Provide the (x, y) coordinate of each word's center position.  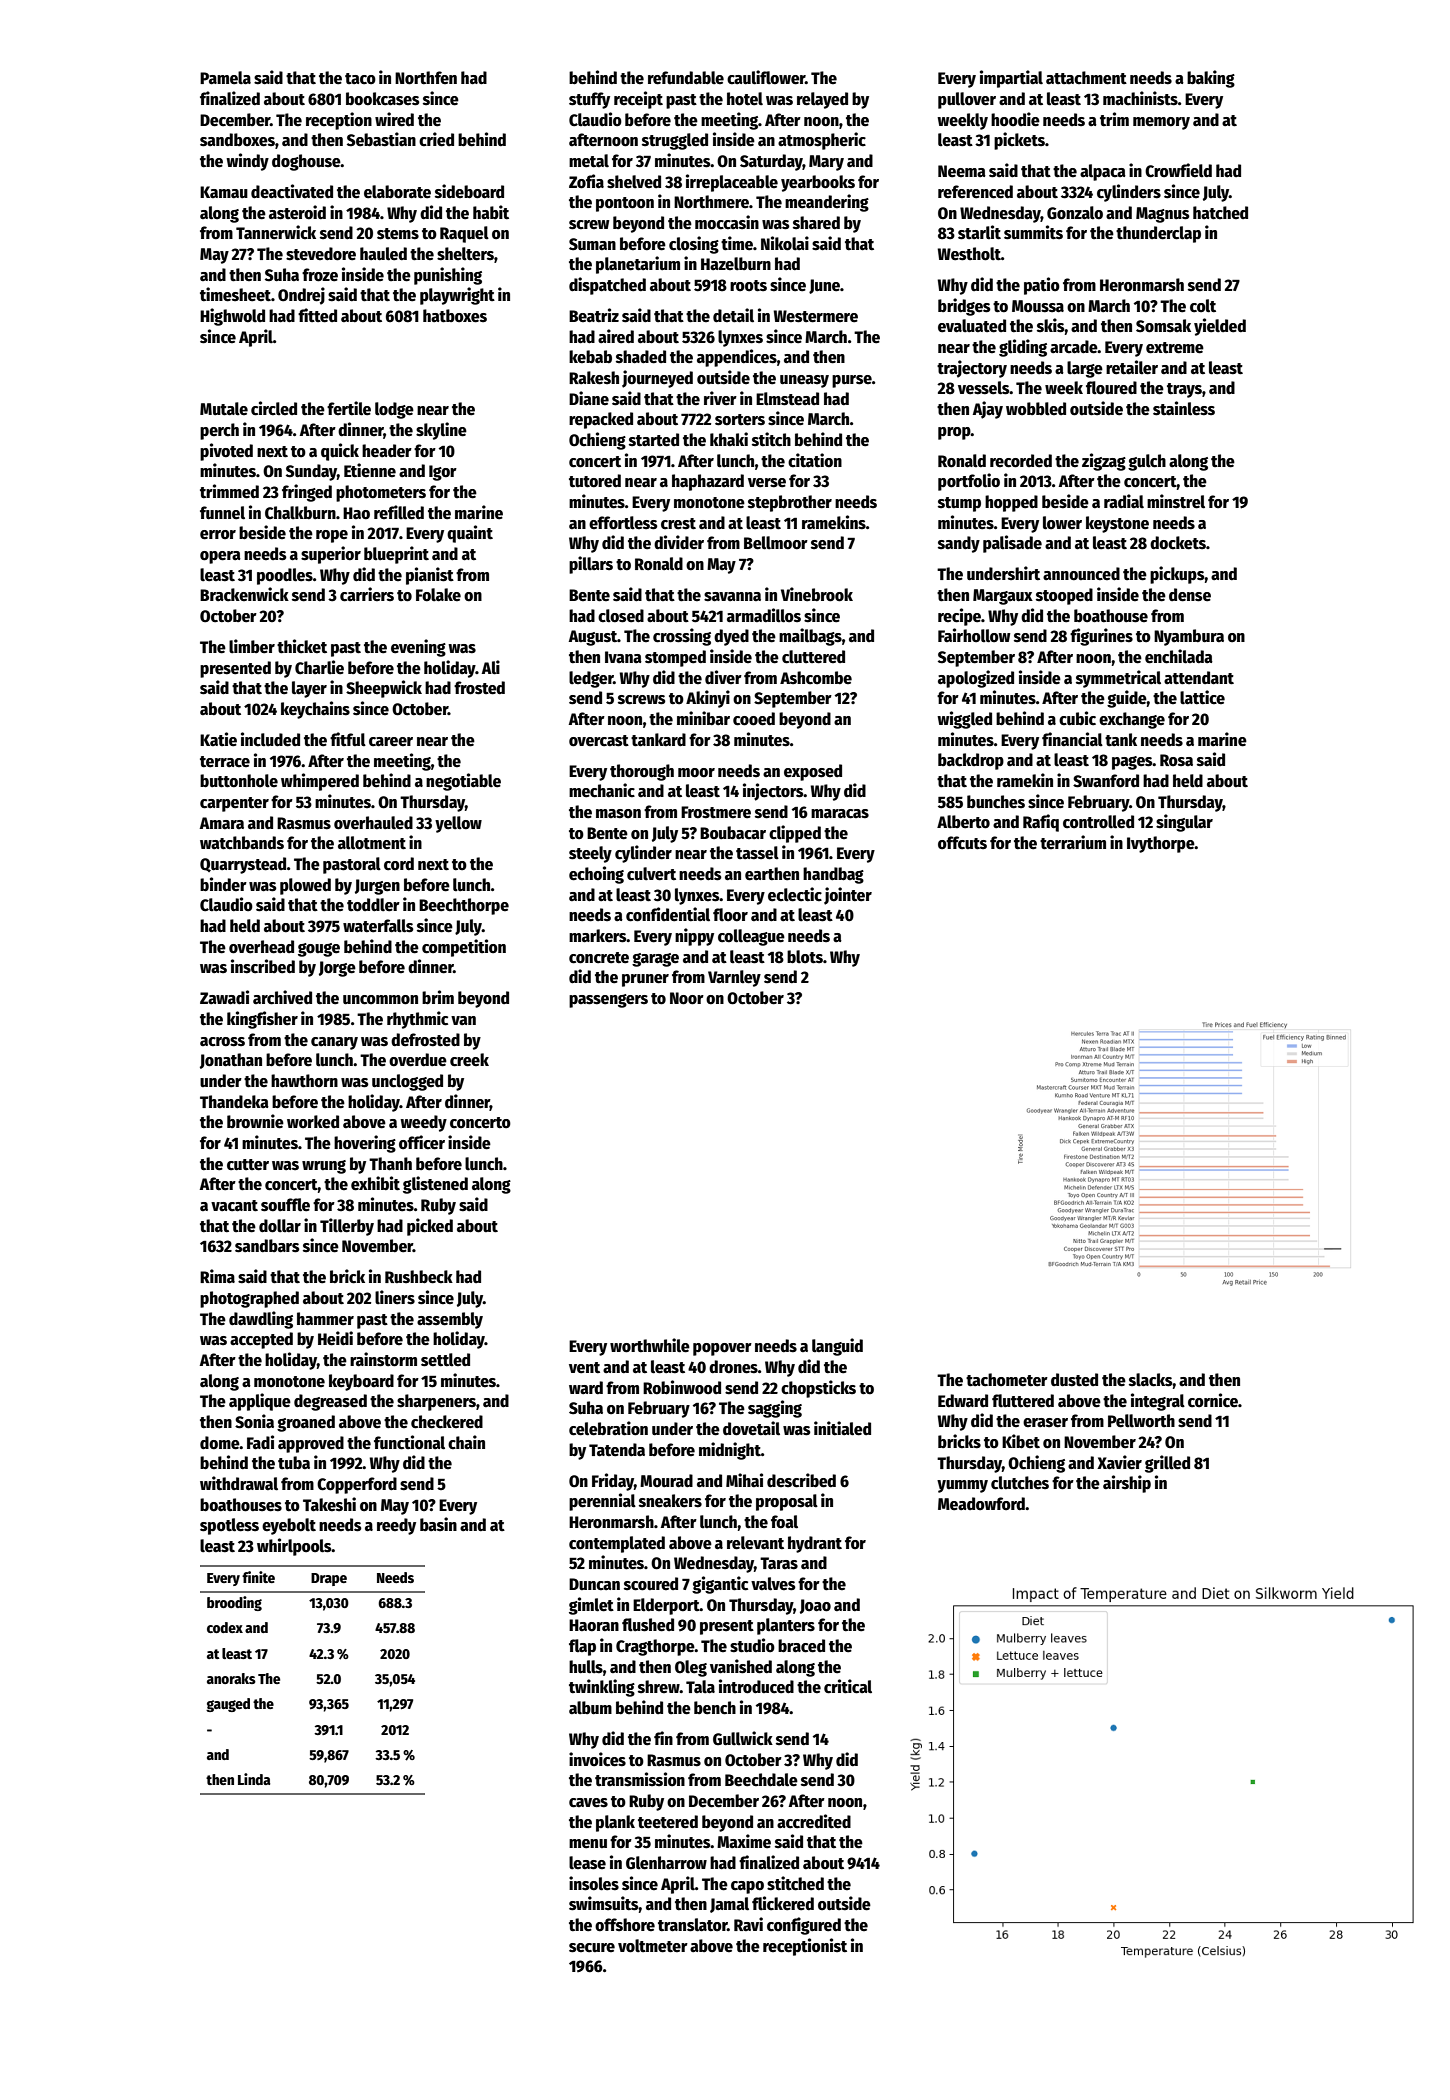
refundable (686, 78)
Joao (815, 1606)
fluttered (1023, 1401)
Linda (254, 1779)
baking (1211, 79)
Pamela (225, 78)
